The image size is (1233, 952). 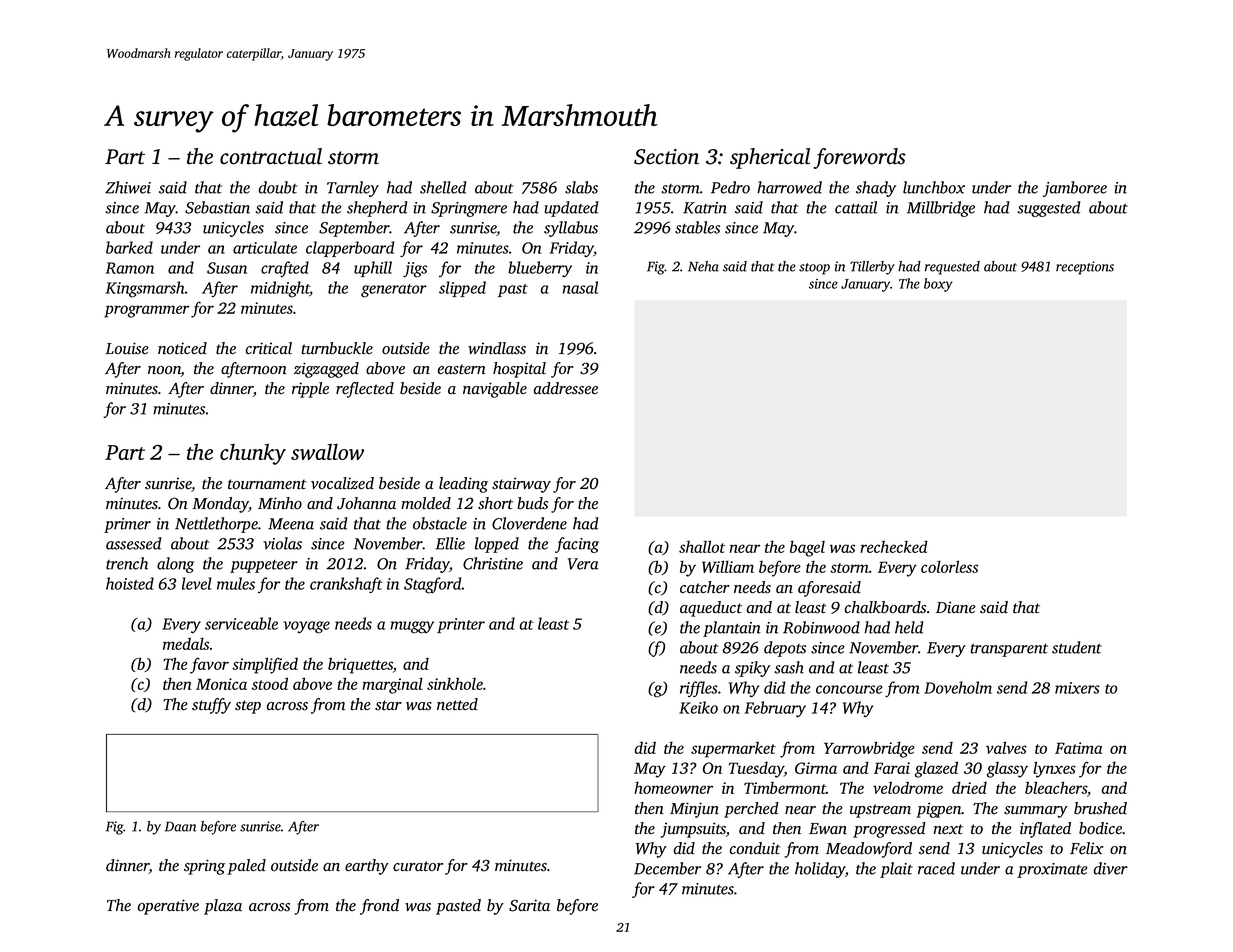 What do you see at coordinates (211, 706) in the page?
I see `stuffy` at bounding box center [211, 706].
